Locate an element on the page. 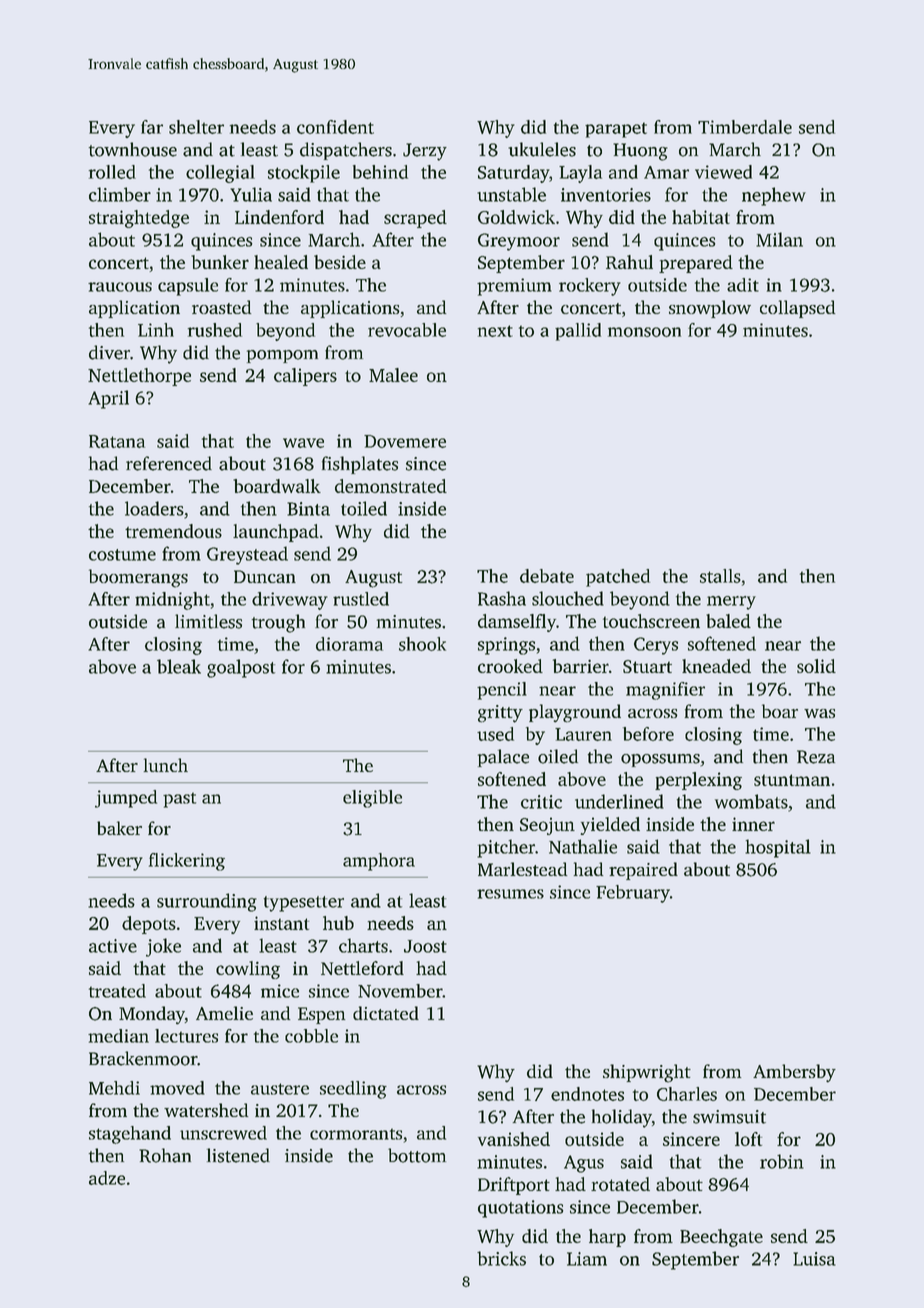 The width and height of the image is (924, 1308). adit is located at coordinates (743, 285).
